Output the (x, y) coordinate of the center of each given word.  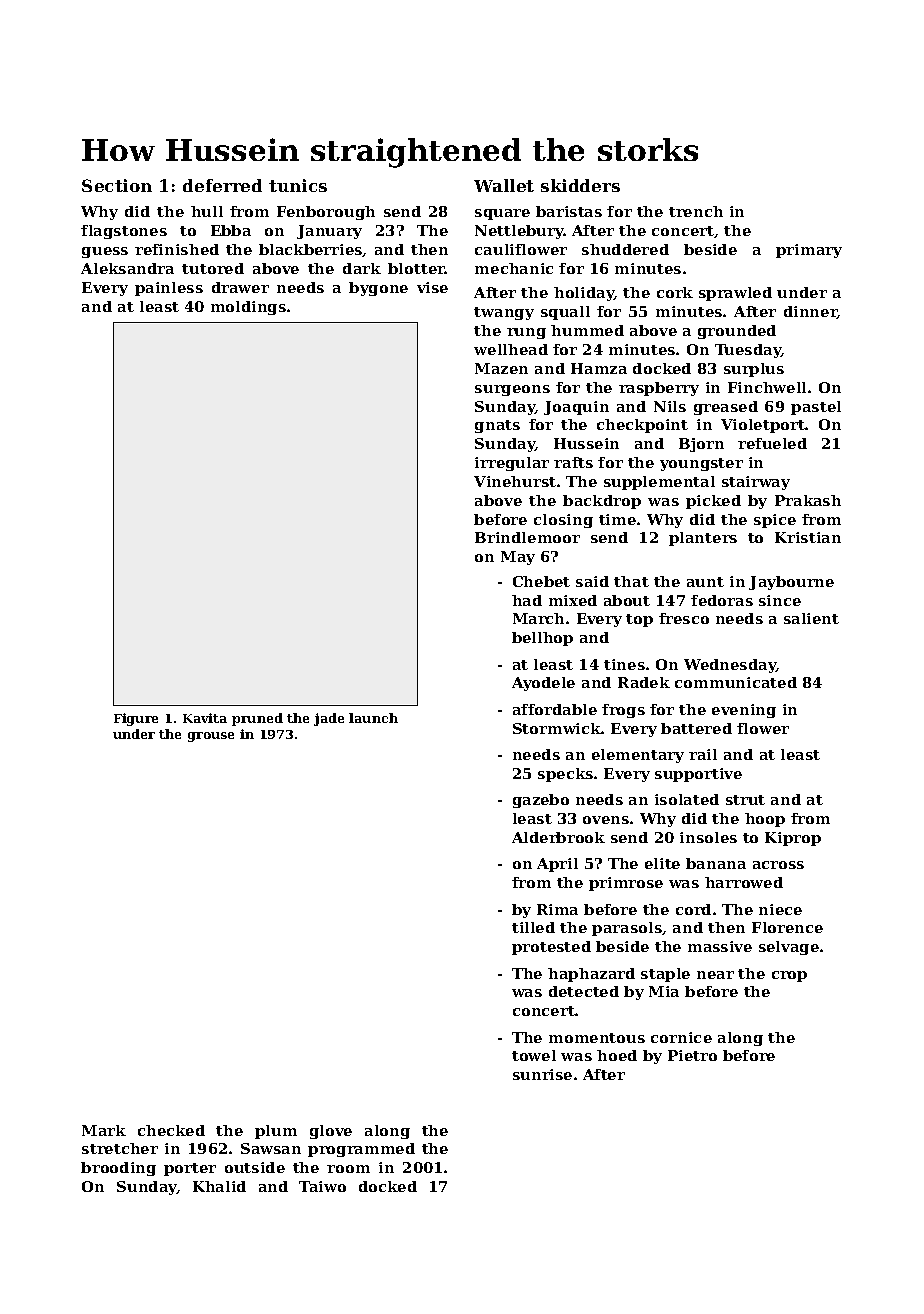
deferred (222, 185)
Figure (136, 719)
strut (745, 800)
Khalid (219, 1186)
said (592, 581)
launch (373, 718)
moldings (248, 308)
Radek (644, 682)
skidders (580, 185)
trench (696, 211)
